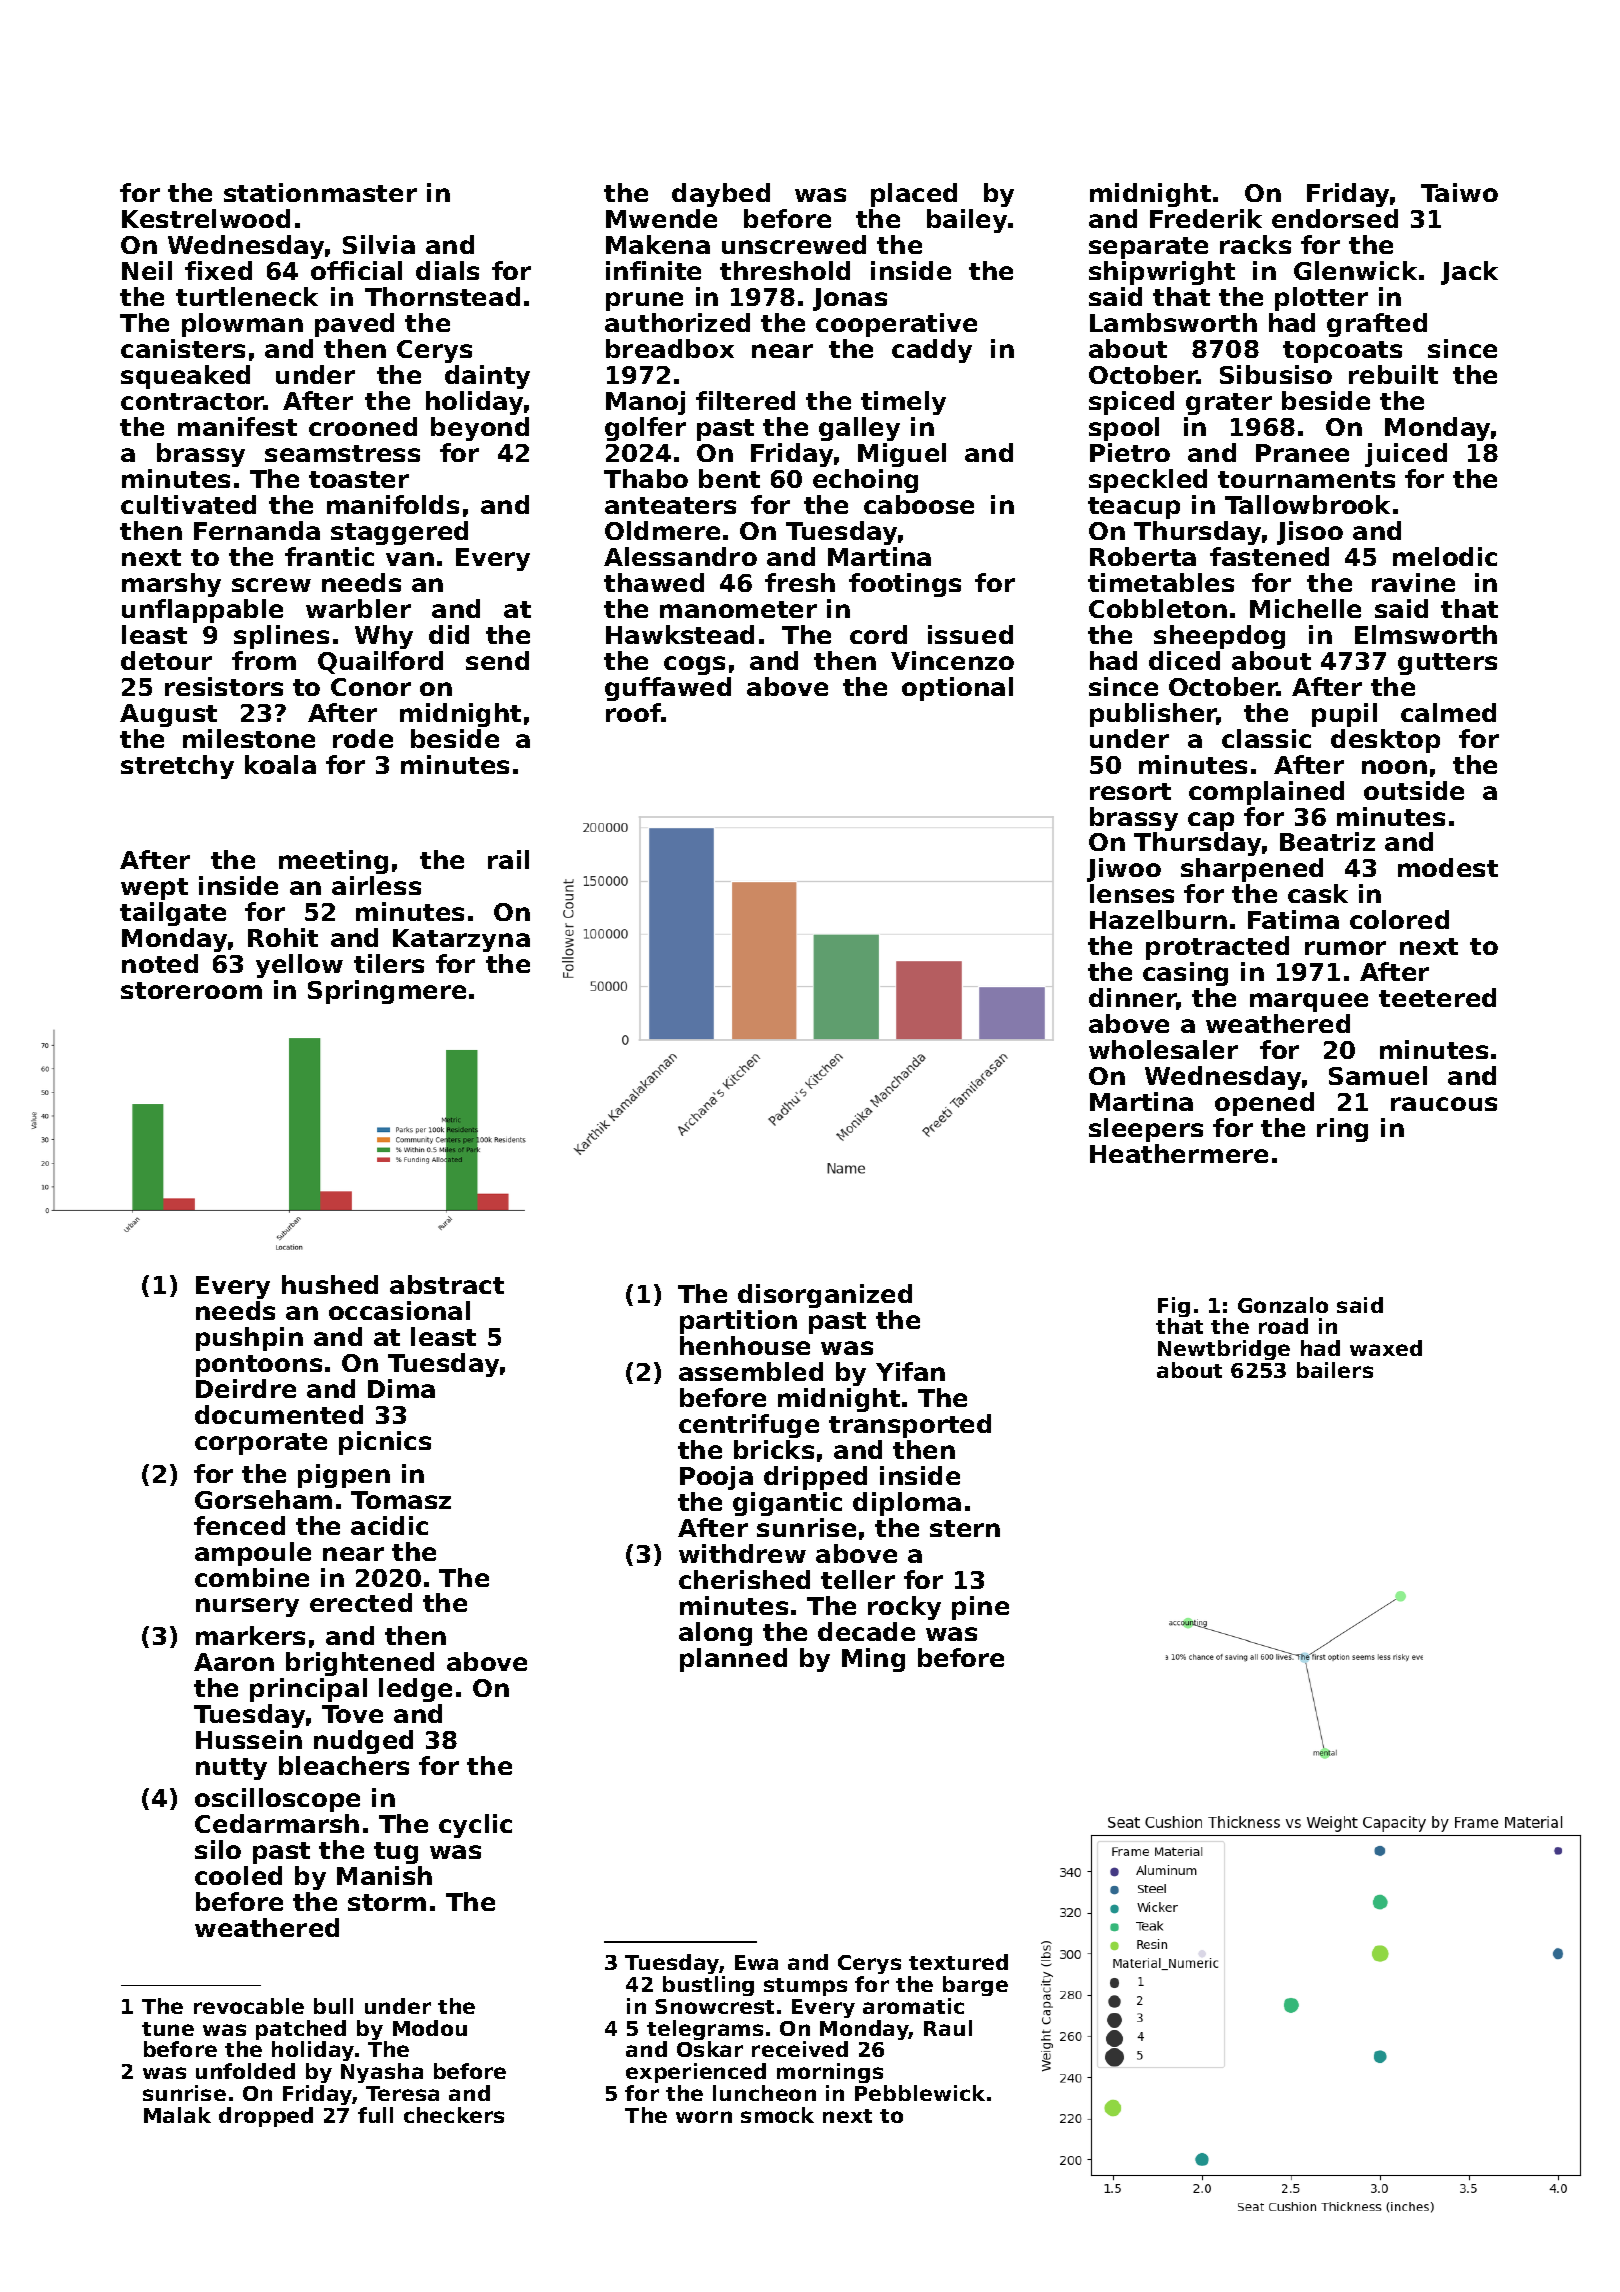  Describe the element at coordinates (1335, 1370) in the page. I see `bailers` at that location.
